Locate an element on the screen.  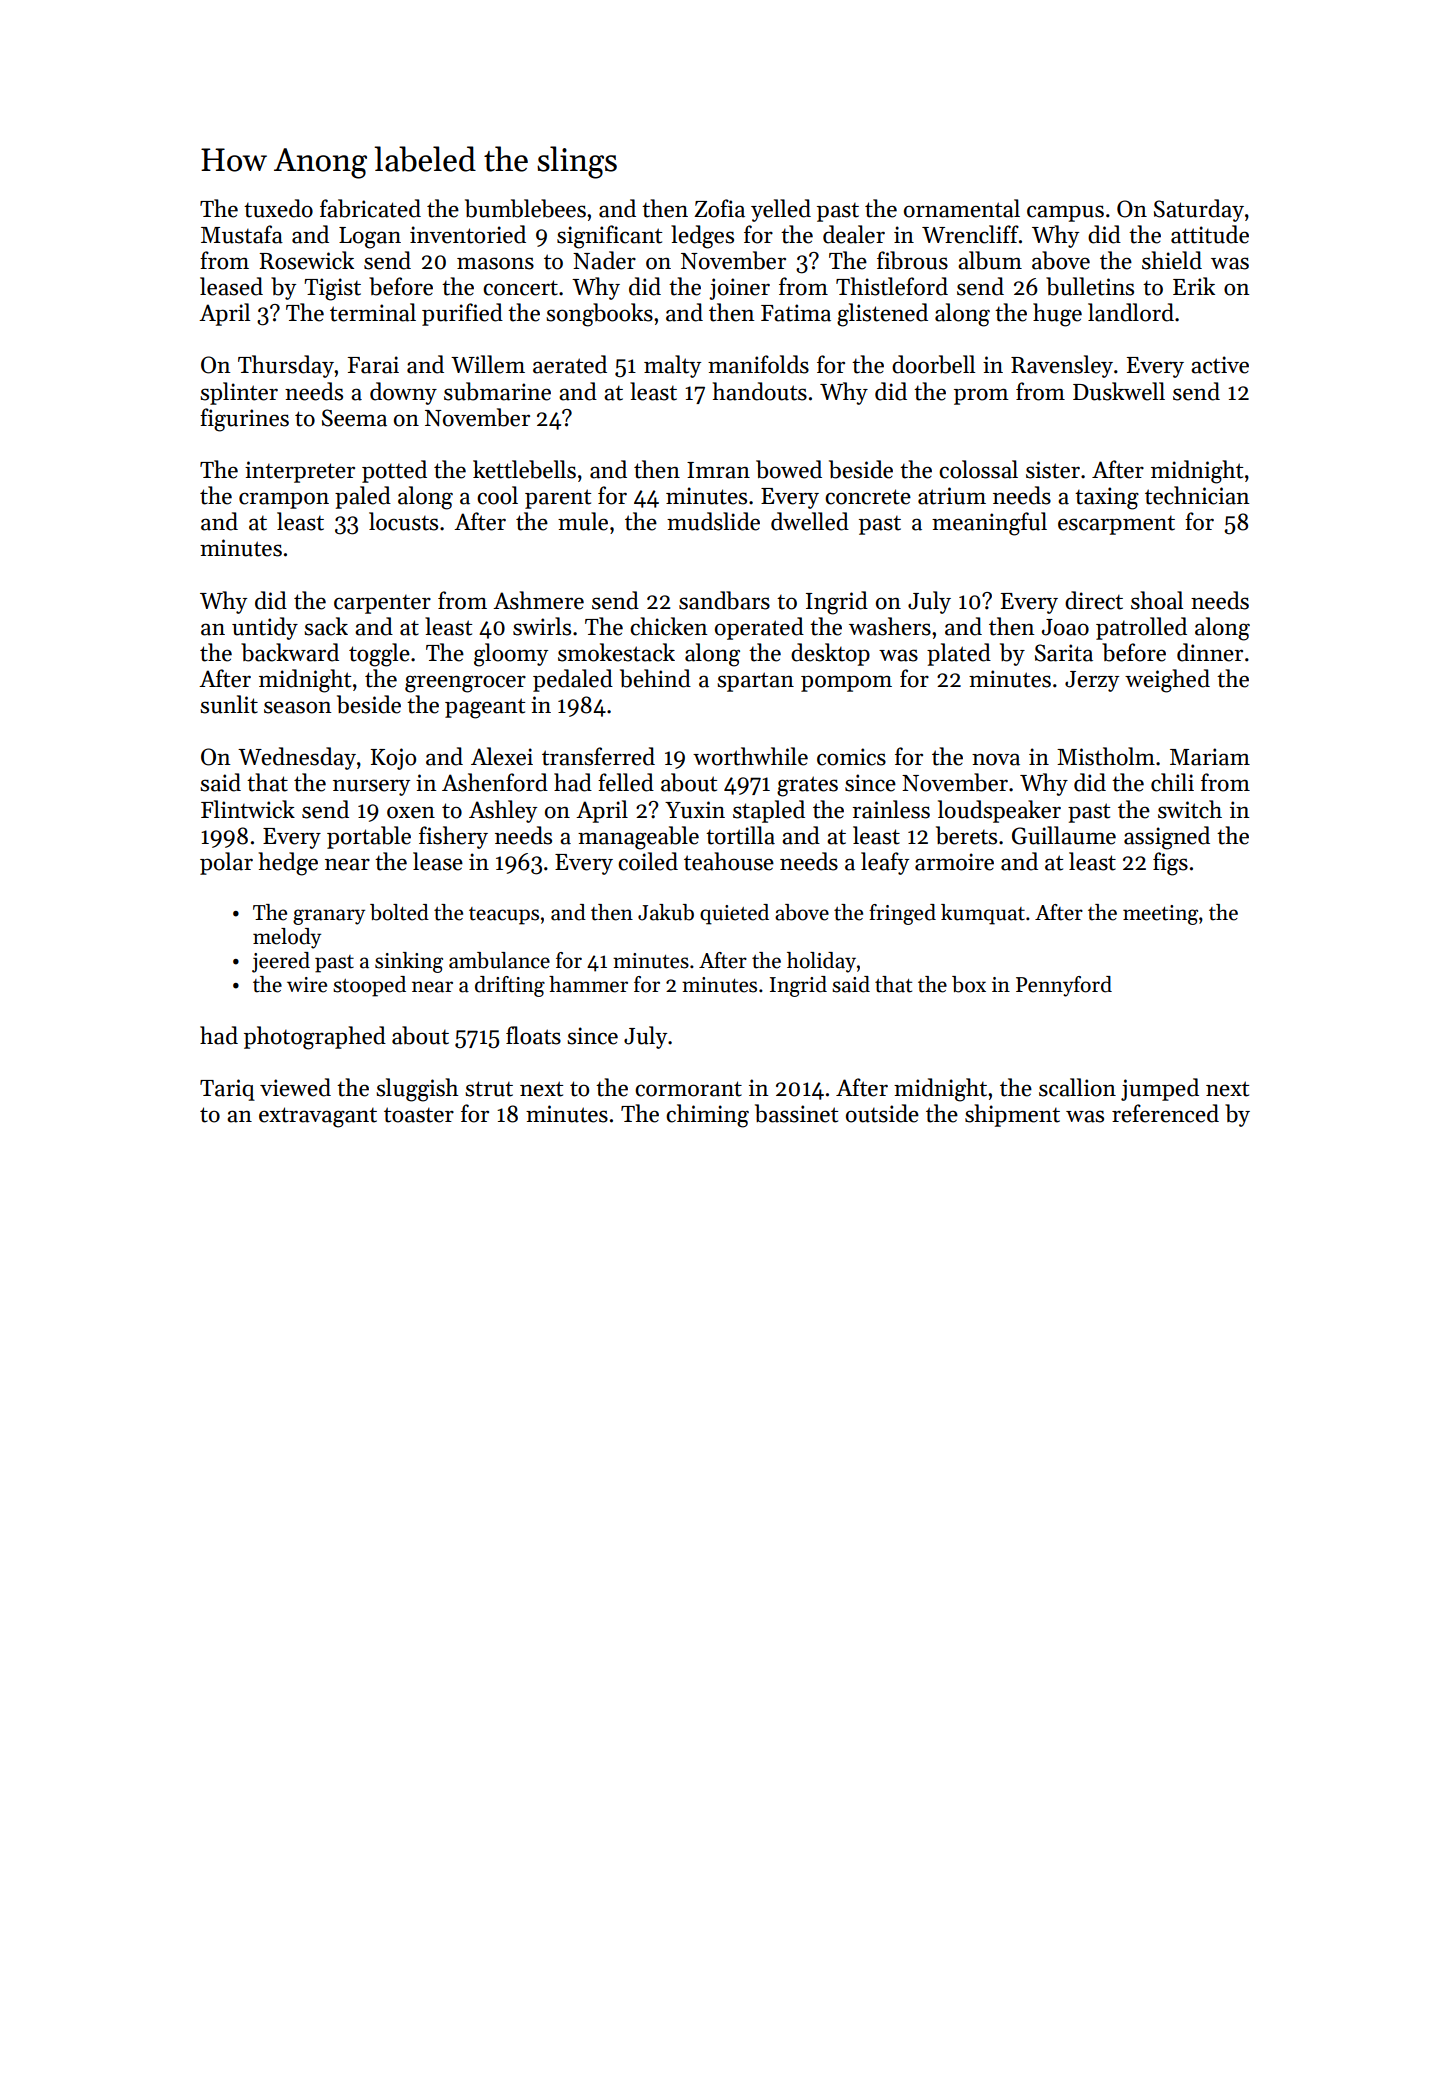
scallion is located at coordinates (1077, 1087).
